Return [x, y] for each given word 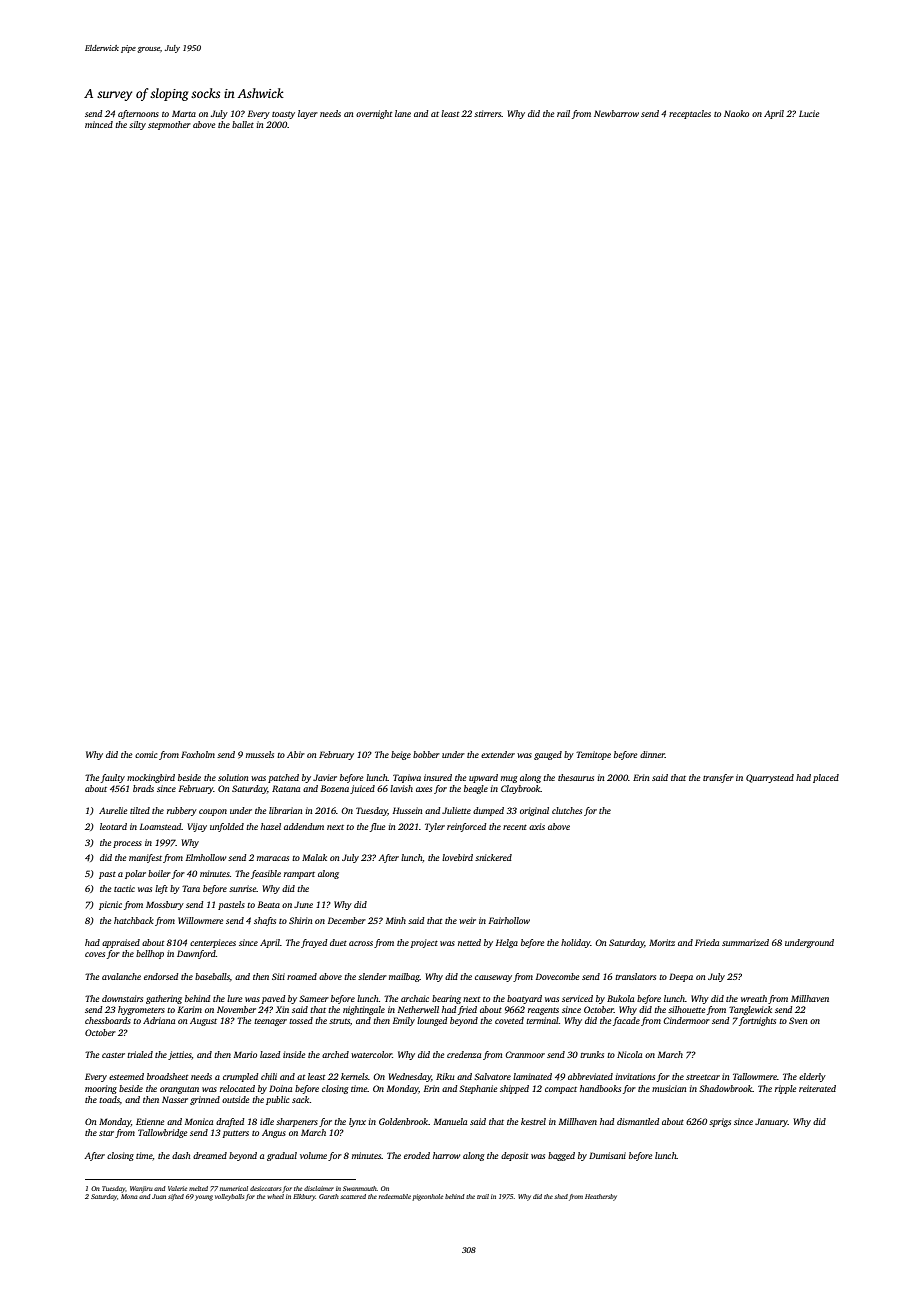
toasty [283, 115]
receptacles [690, 114]
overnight [374, 114]
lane [403, 113]
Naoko [736, 113]
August [203, 1021]
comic [146, 754]
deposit [514, 1156]
